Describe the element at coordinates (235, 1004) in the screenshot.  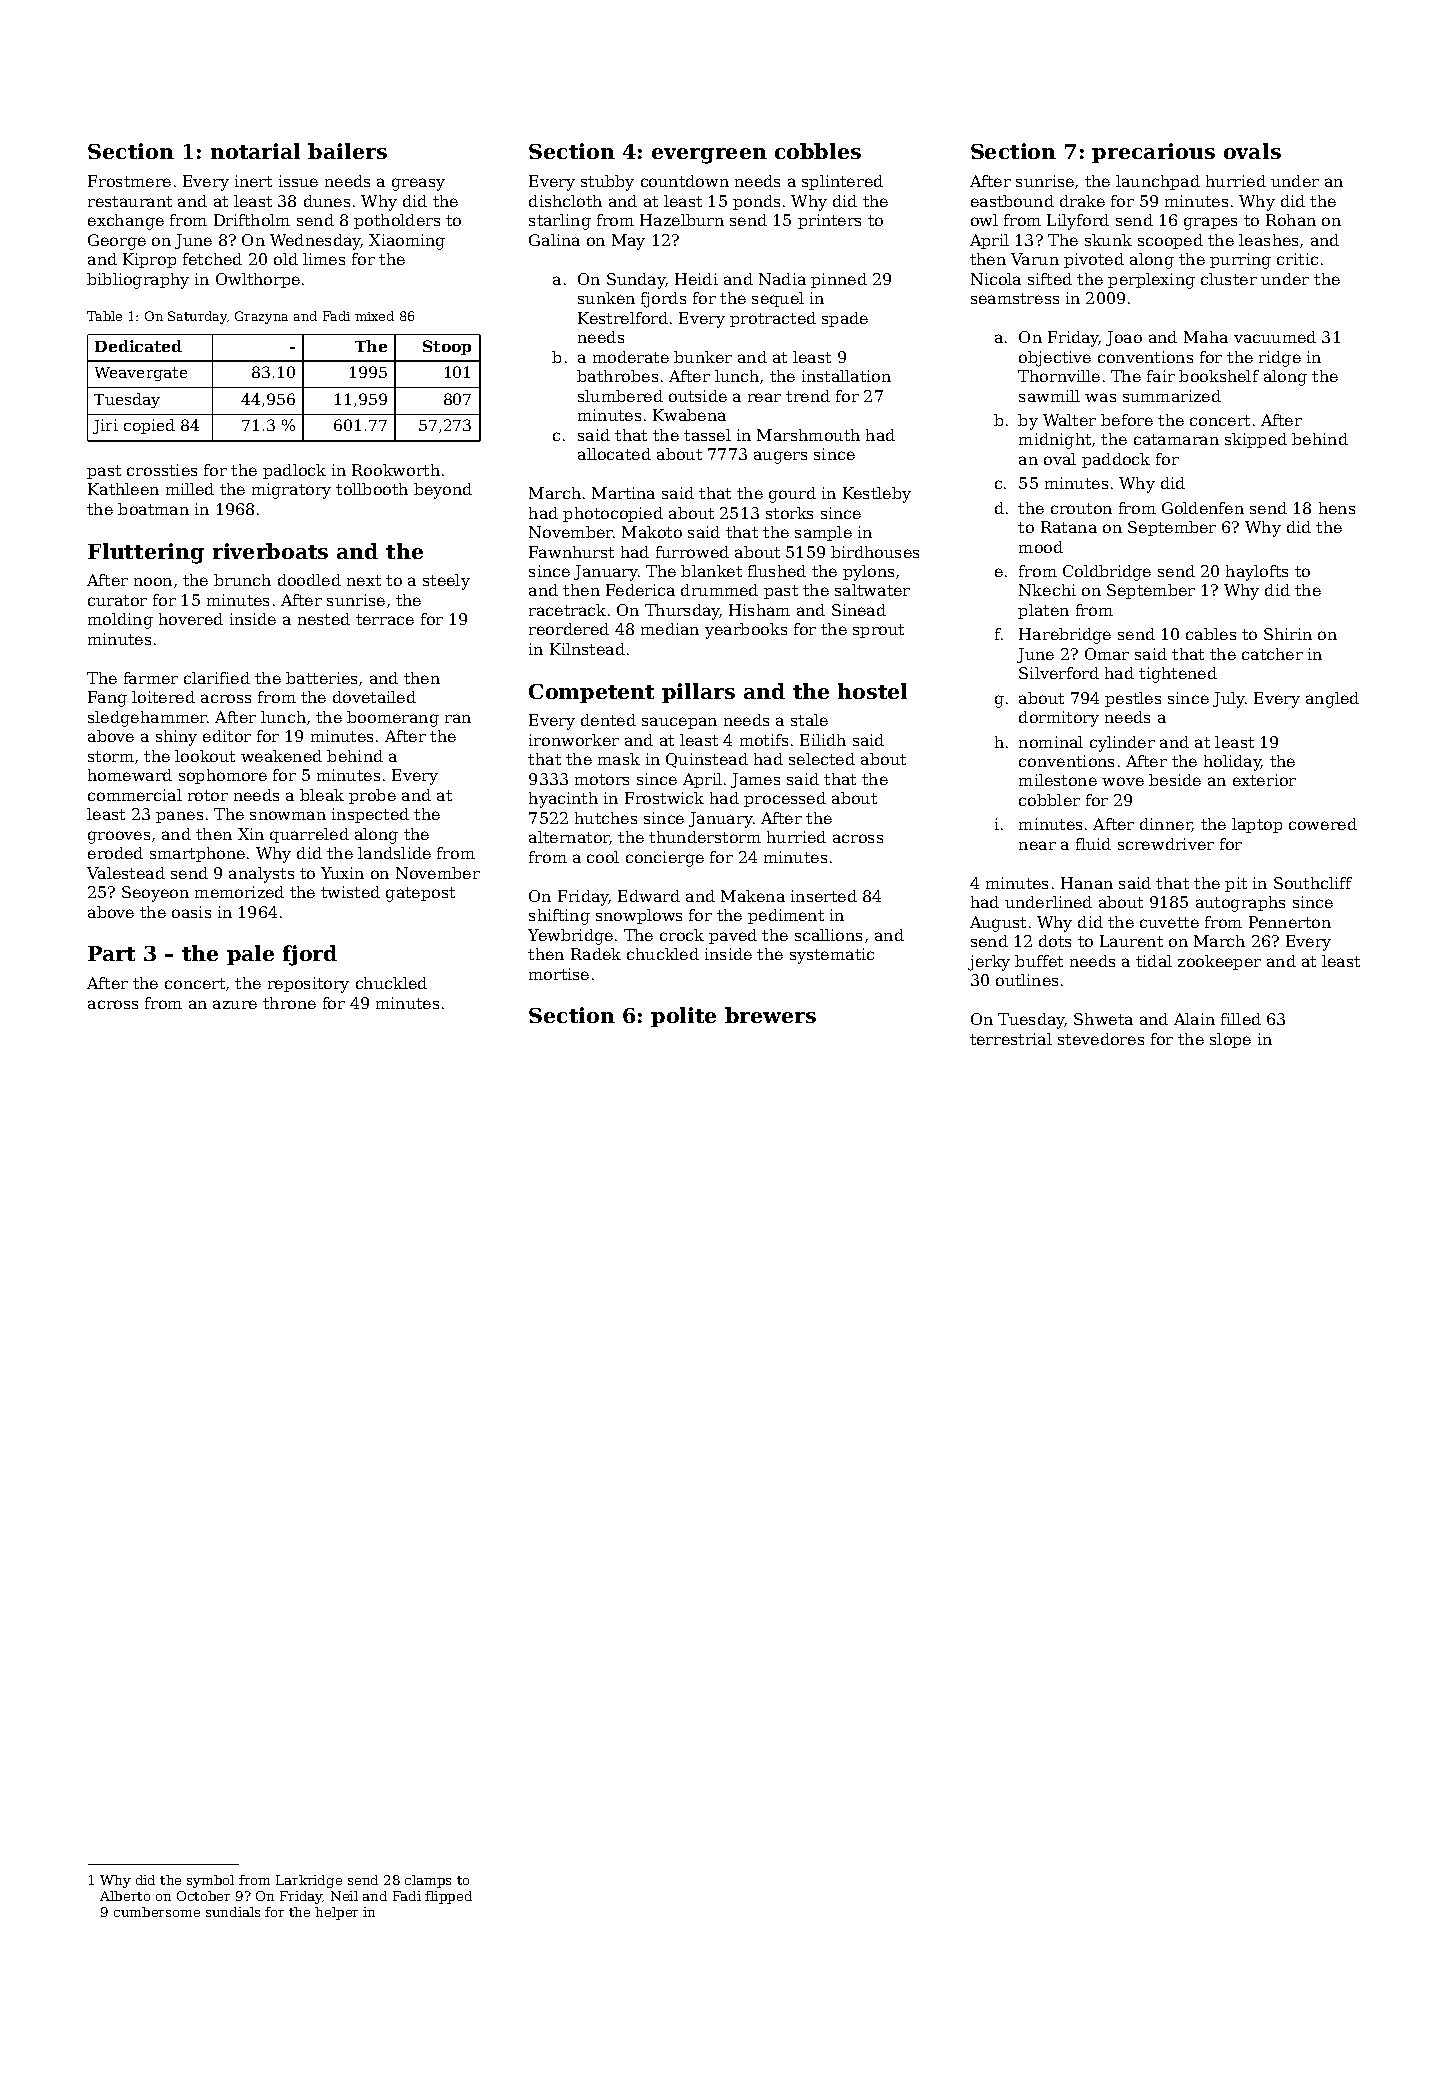
I see `azure` at that location.
